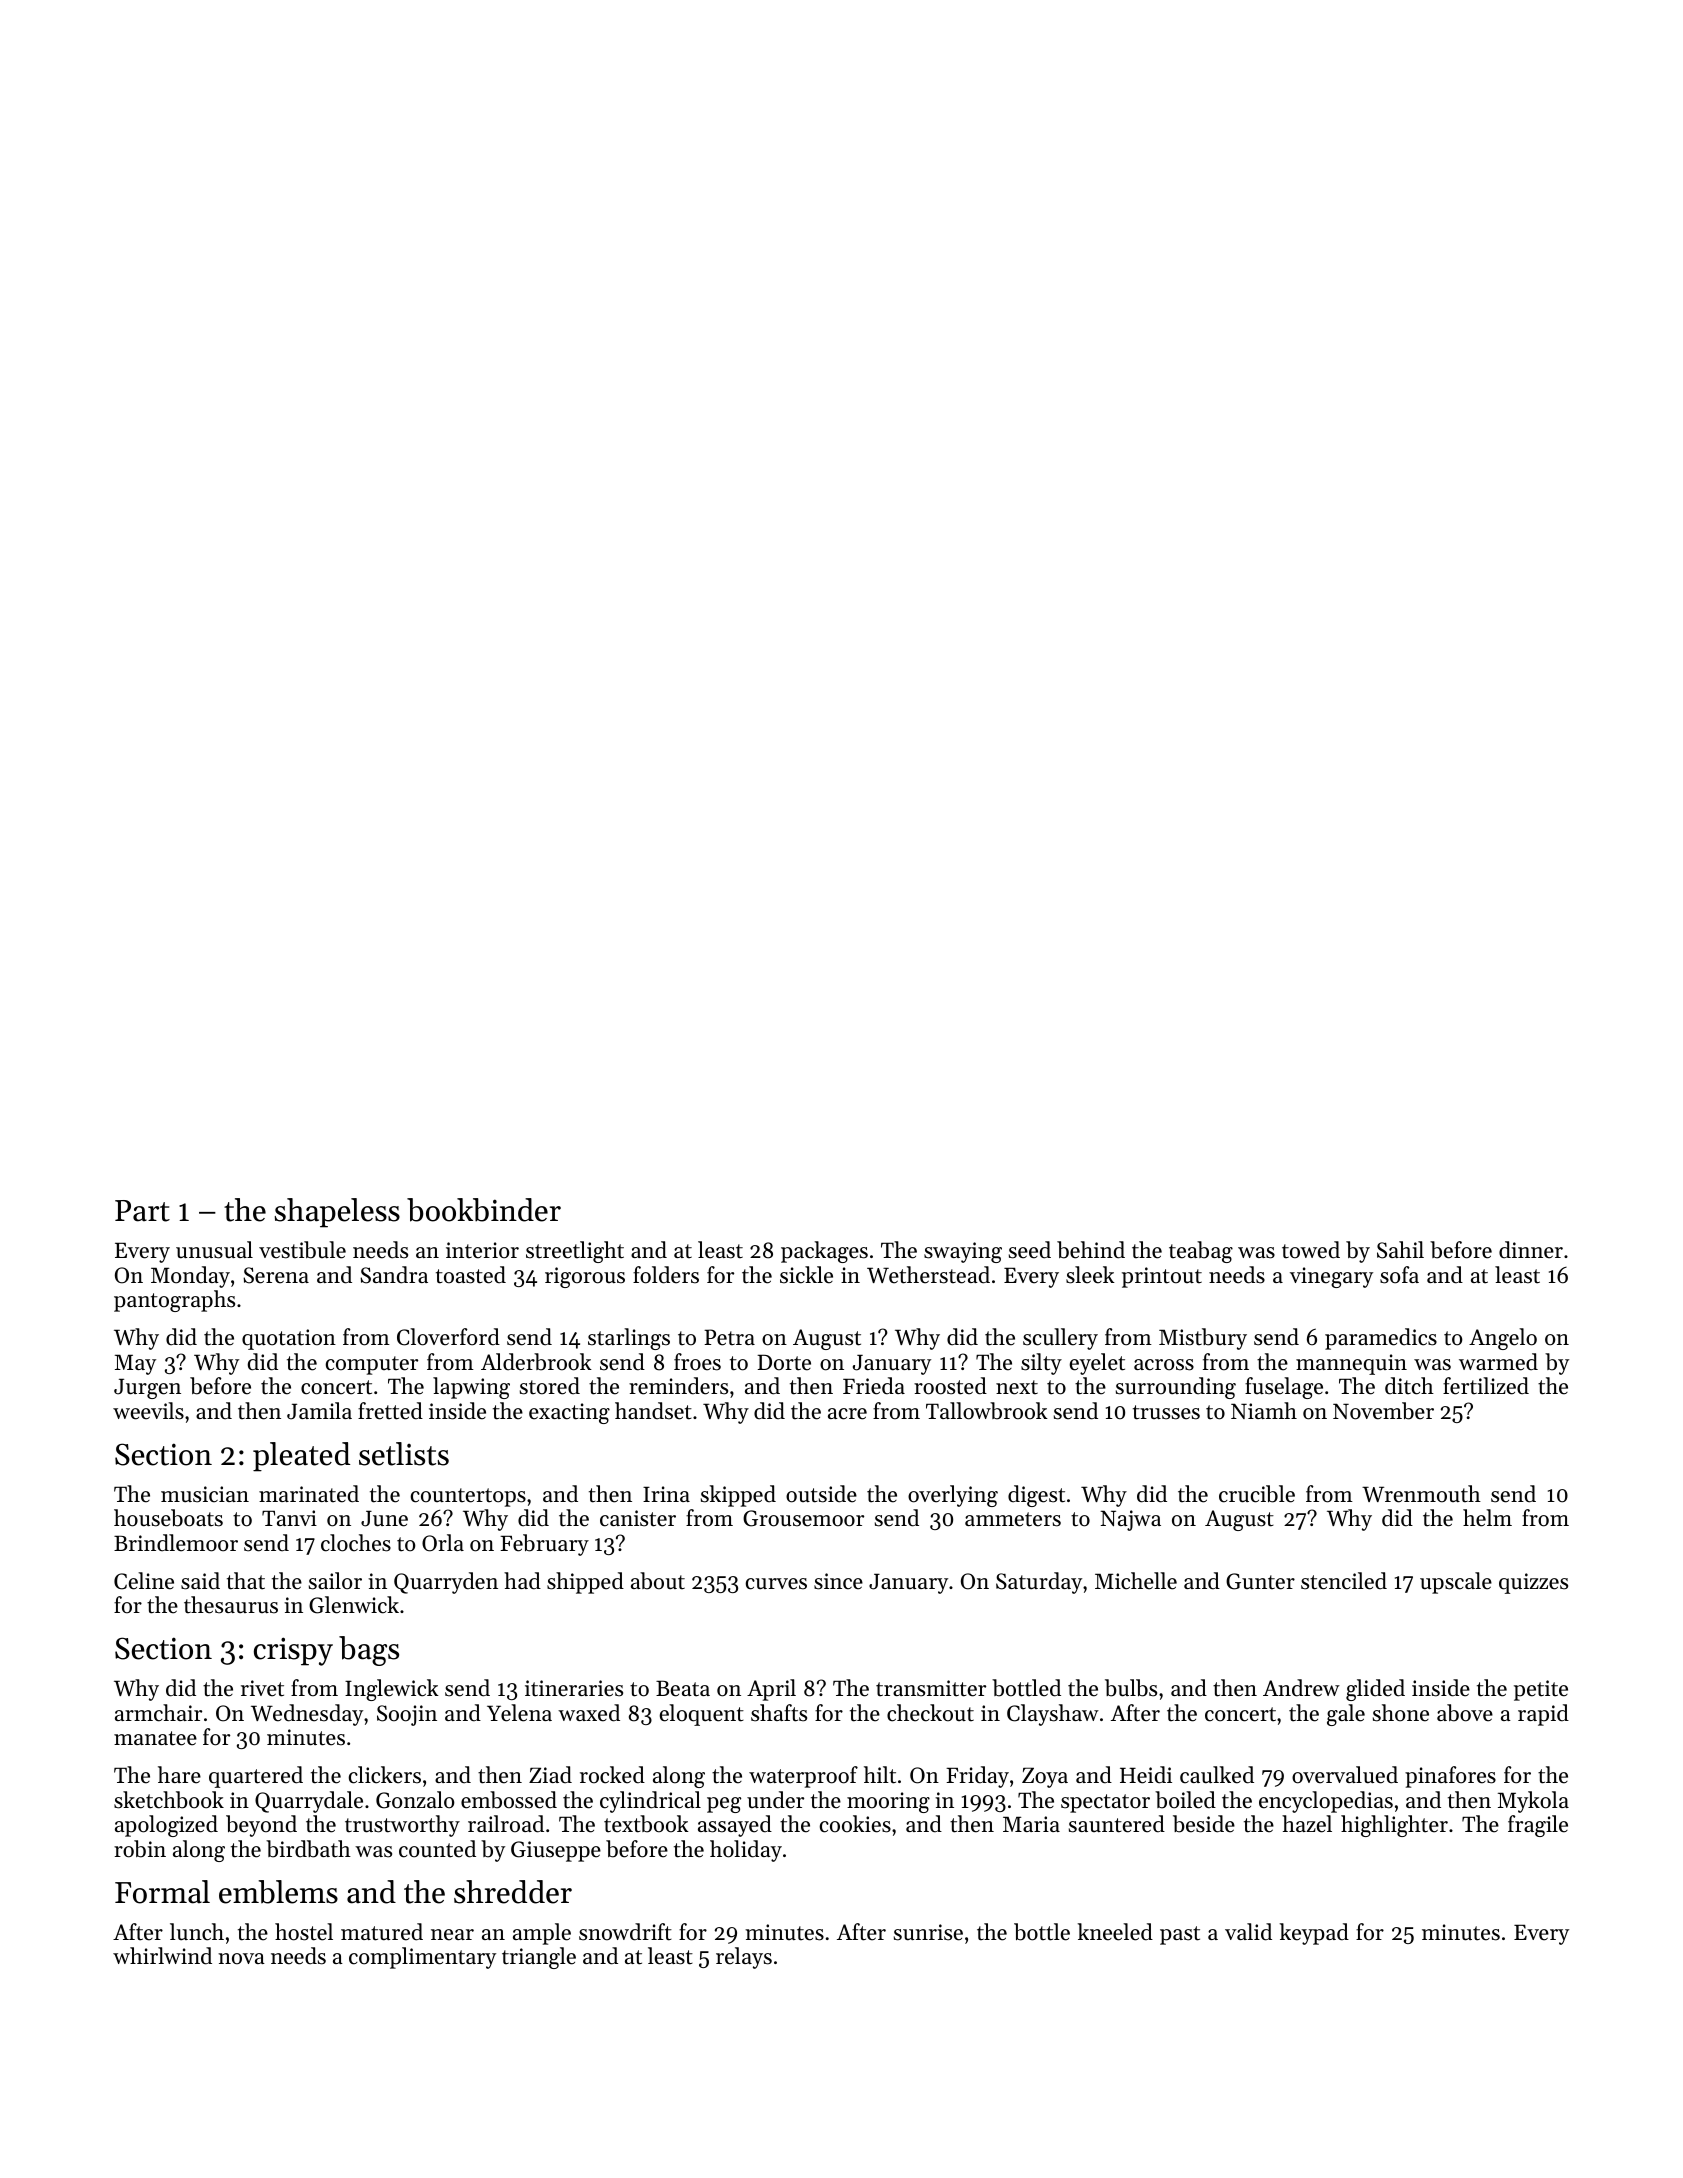  What do you see at coordinates (1311, 1250) in the screenshot?
I see `towed` at bounding box center [1311, 1250].
